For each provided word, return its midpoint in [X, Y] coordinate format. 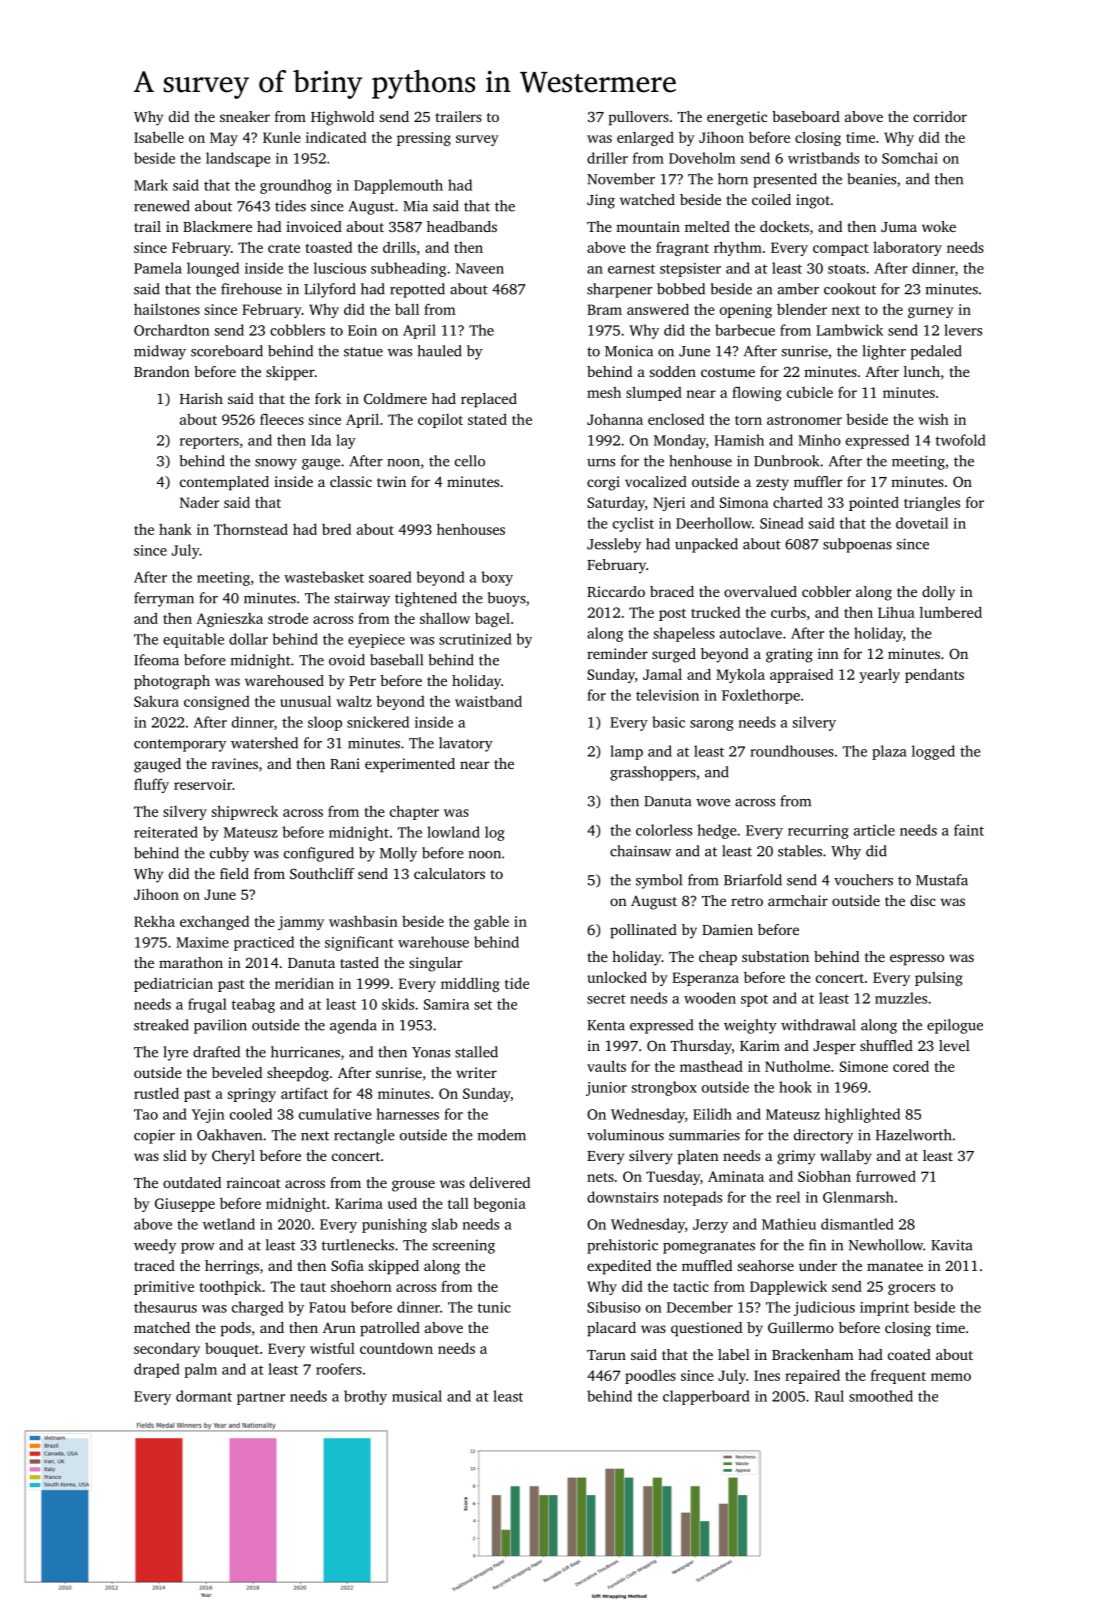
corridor [940, 116]
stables [800, 851]
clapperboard [706, 1397]
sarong [712, 725]
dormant [204, 1396]
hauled [440, 351]
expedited [619, 1267]
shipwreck [245, 812]
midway [160, 352]
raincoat [254, 1182]
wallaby [846, 1157]
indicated [336, 137]
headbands [462, 226]
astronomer [804, 420]
